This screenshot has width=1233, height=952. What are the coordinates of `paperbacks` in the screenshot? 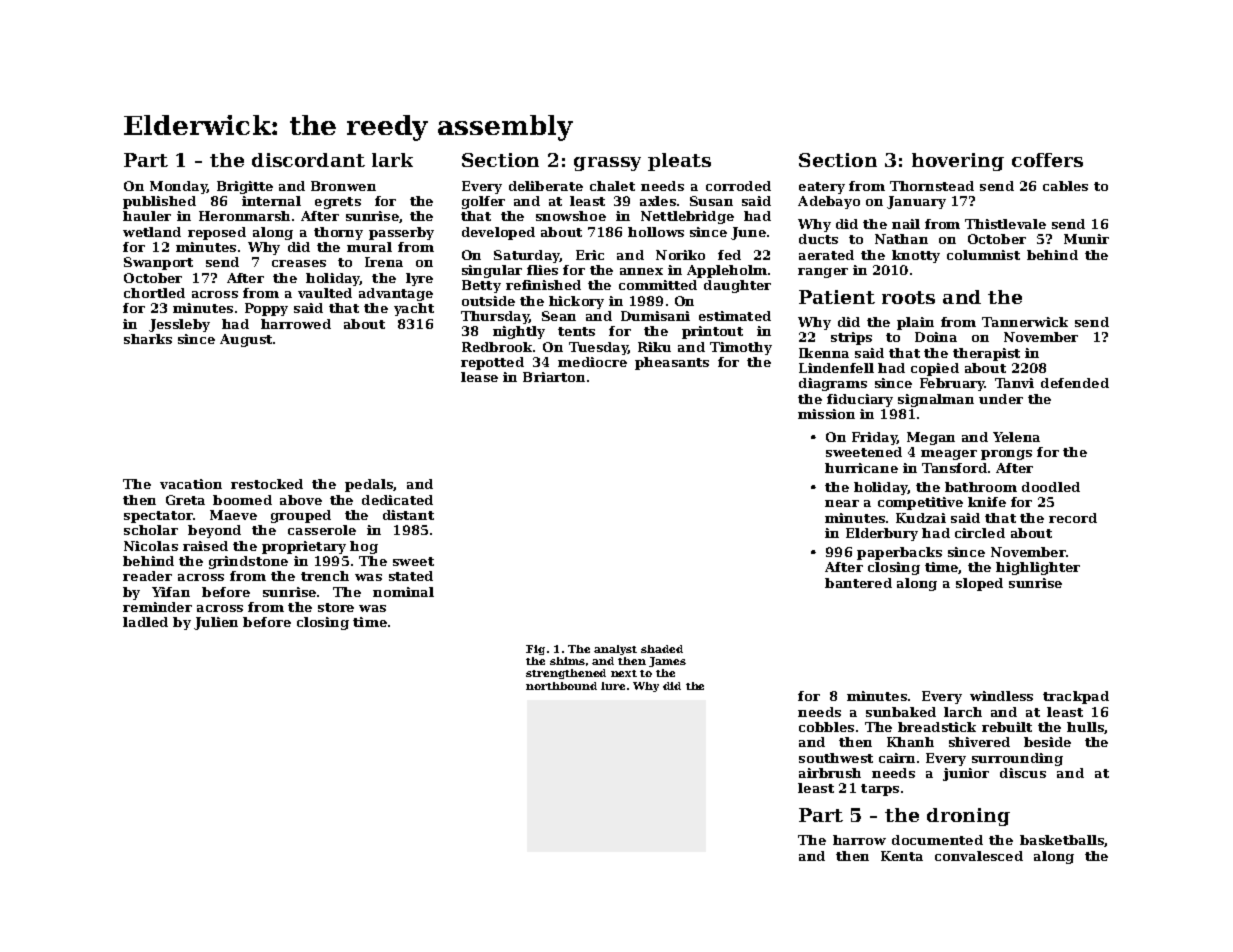 It's located at (899, 553).
